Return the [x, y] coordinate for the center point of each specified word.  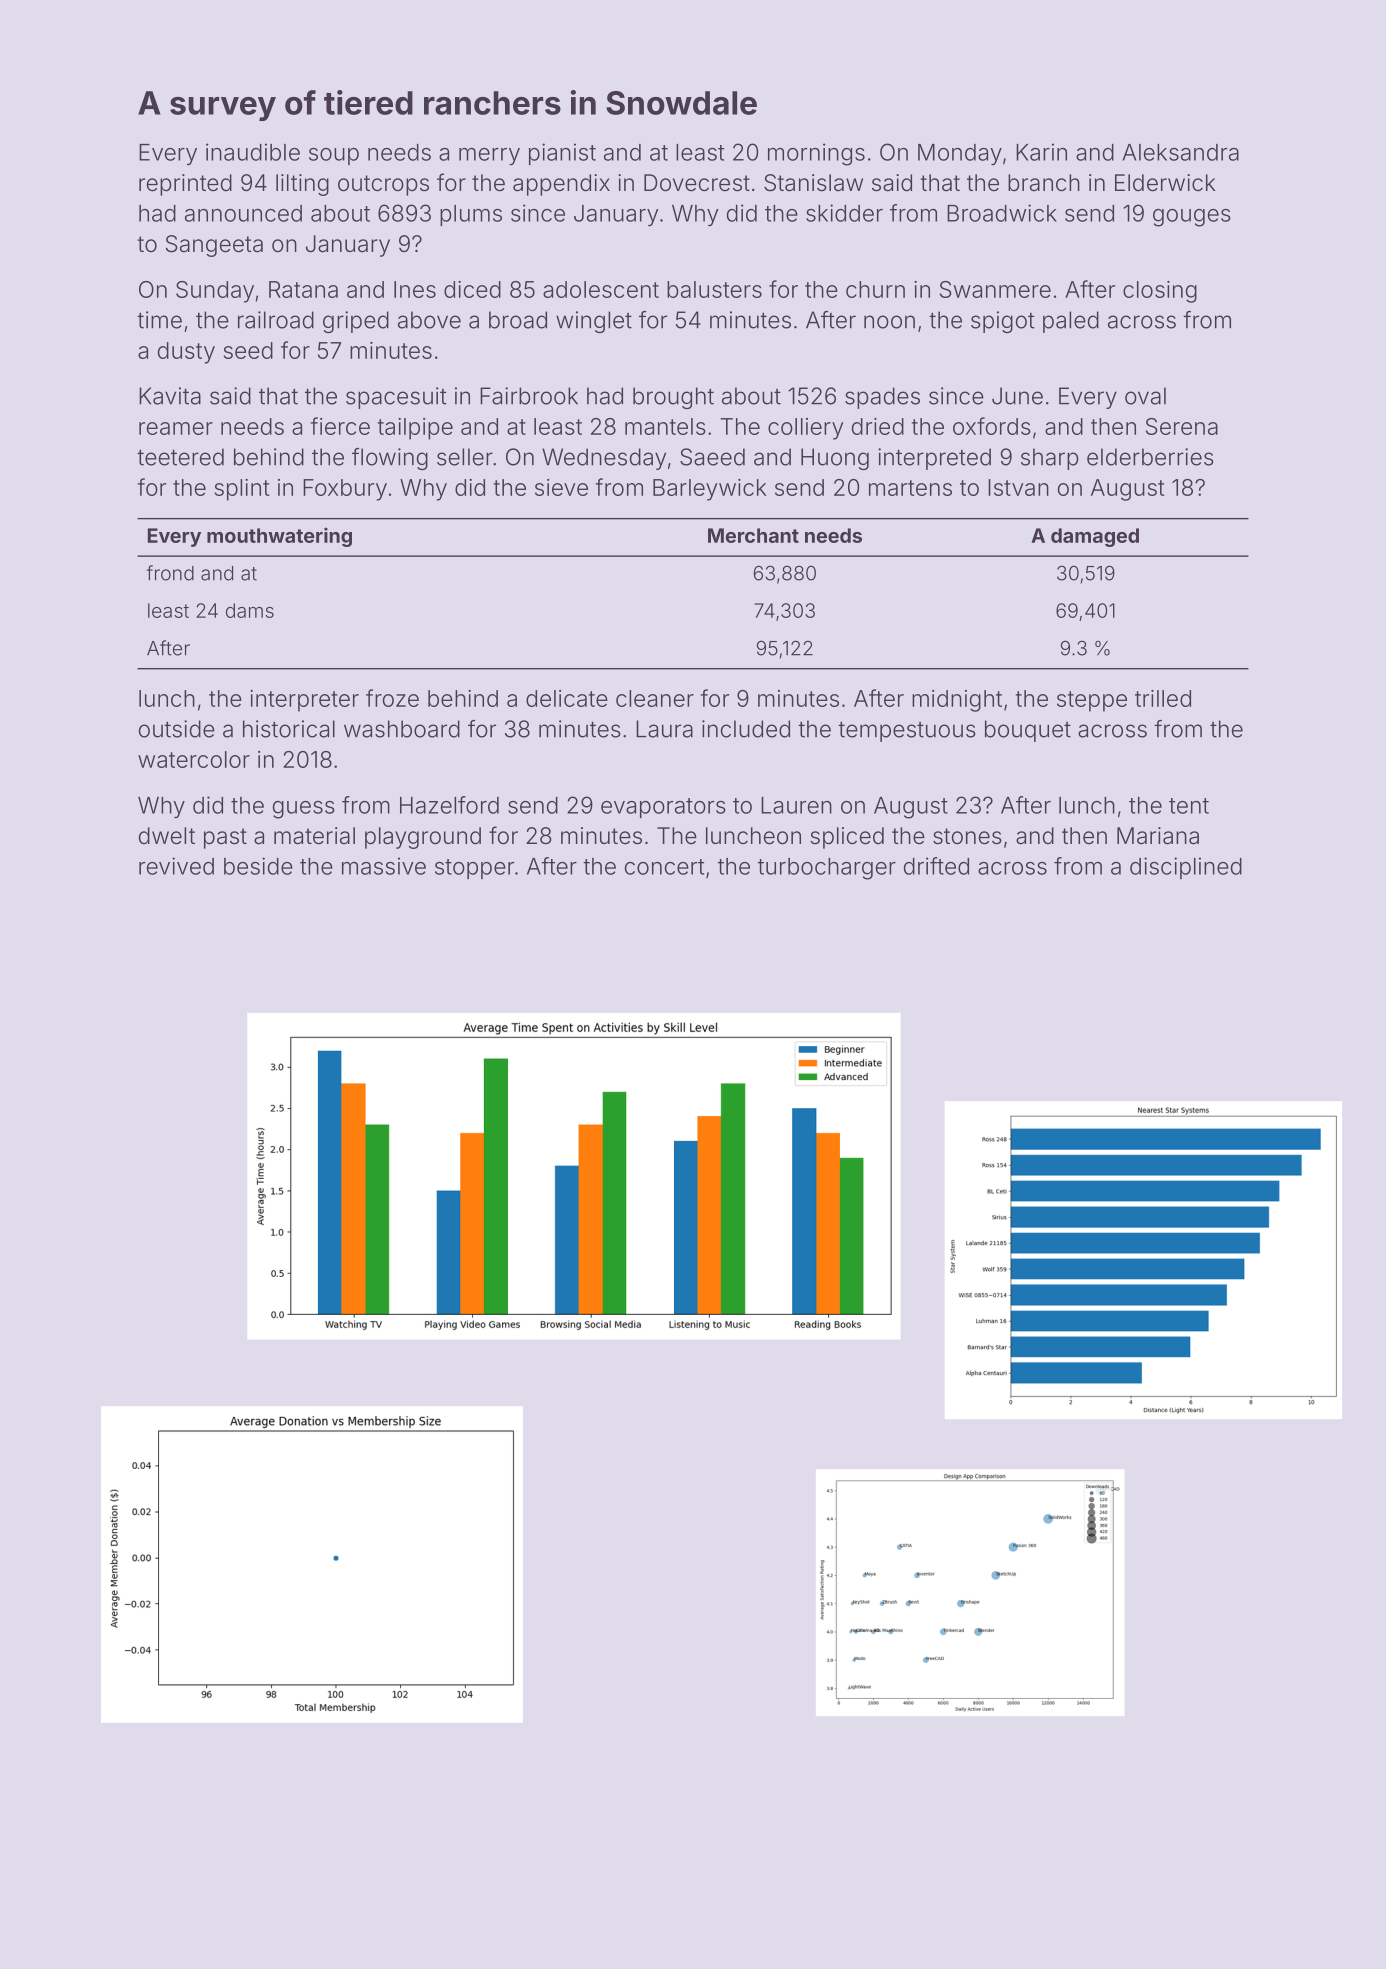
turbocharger [827, 869]
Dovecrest [697, 183]
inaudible [253, 152]
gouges [1192, 218]
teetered [180, 457]
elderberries [1150, 457]
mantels [665, 426]
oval [1145, 396]
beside [258, 866]
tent [1189, 806]
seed [248, 350]
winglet [594, 322]
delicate [567, 698]
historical [289, 729]
